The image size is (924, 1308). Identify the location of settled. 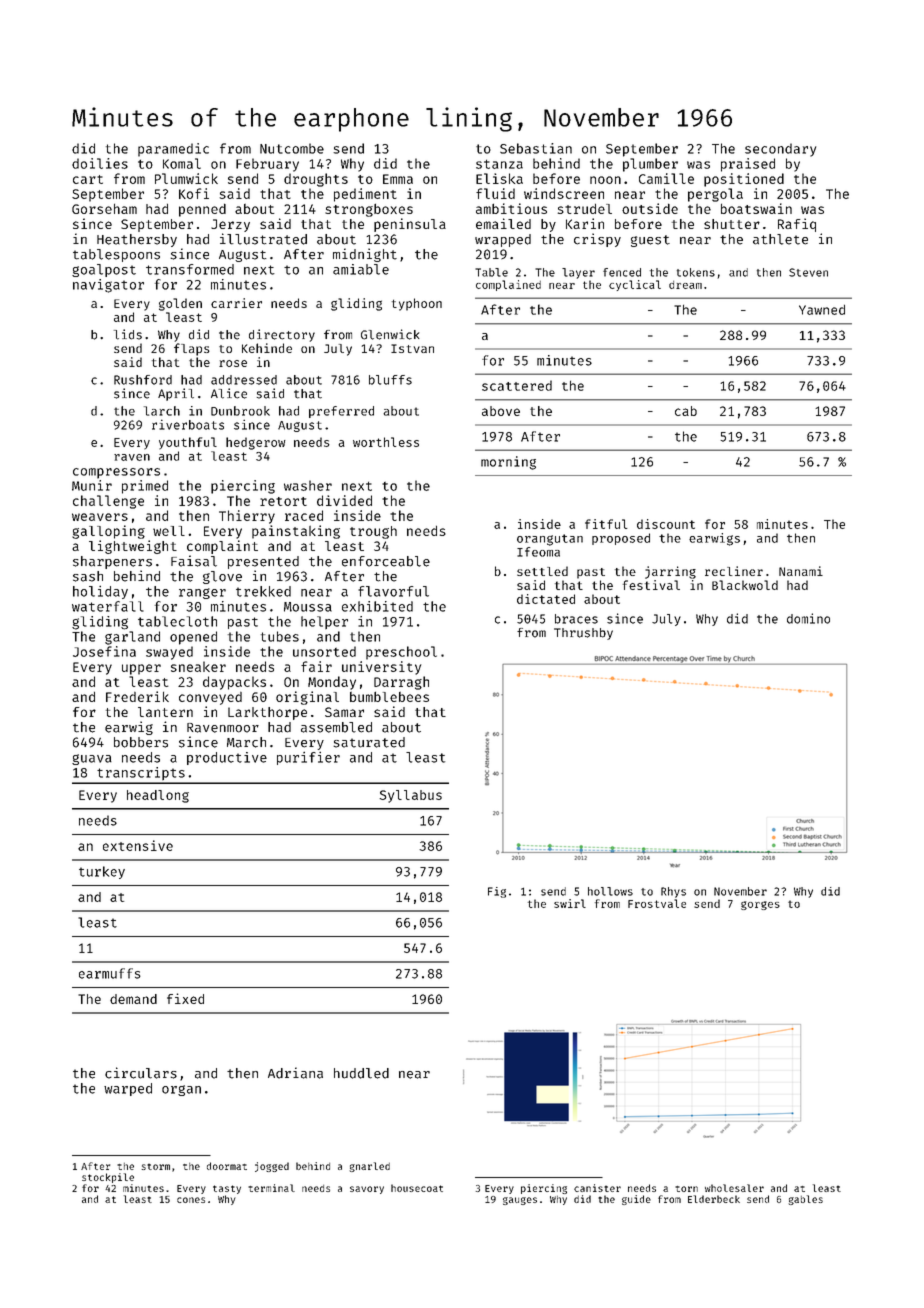
(542, 571).
